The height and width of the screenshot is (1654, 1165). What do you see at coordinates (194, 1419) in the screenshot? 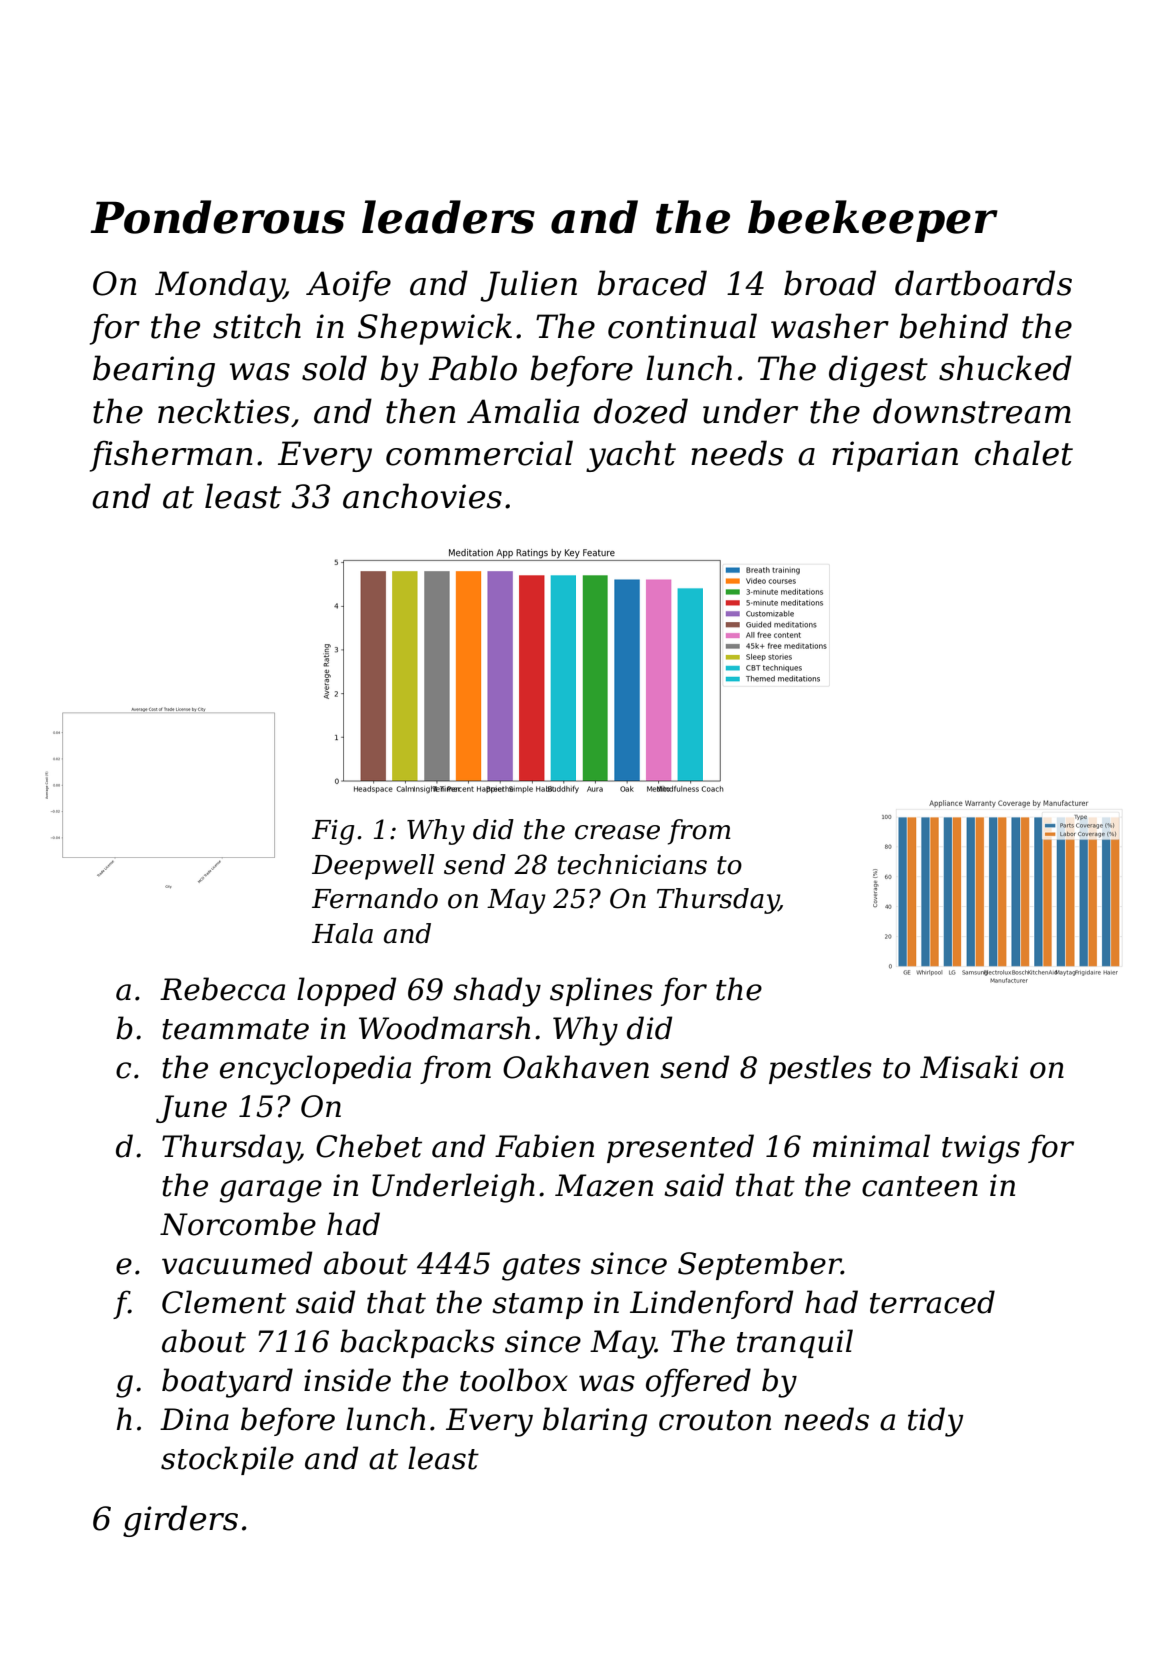
I see `Dina` at bounding box center [194, 1419].
